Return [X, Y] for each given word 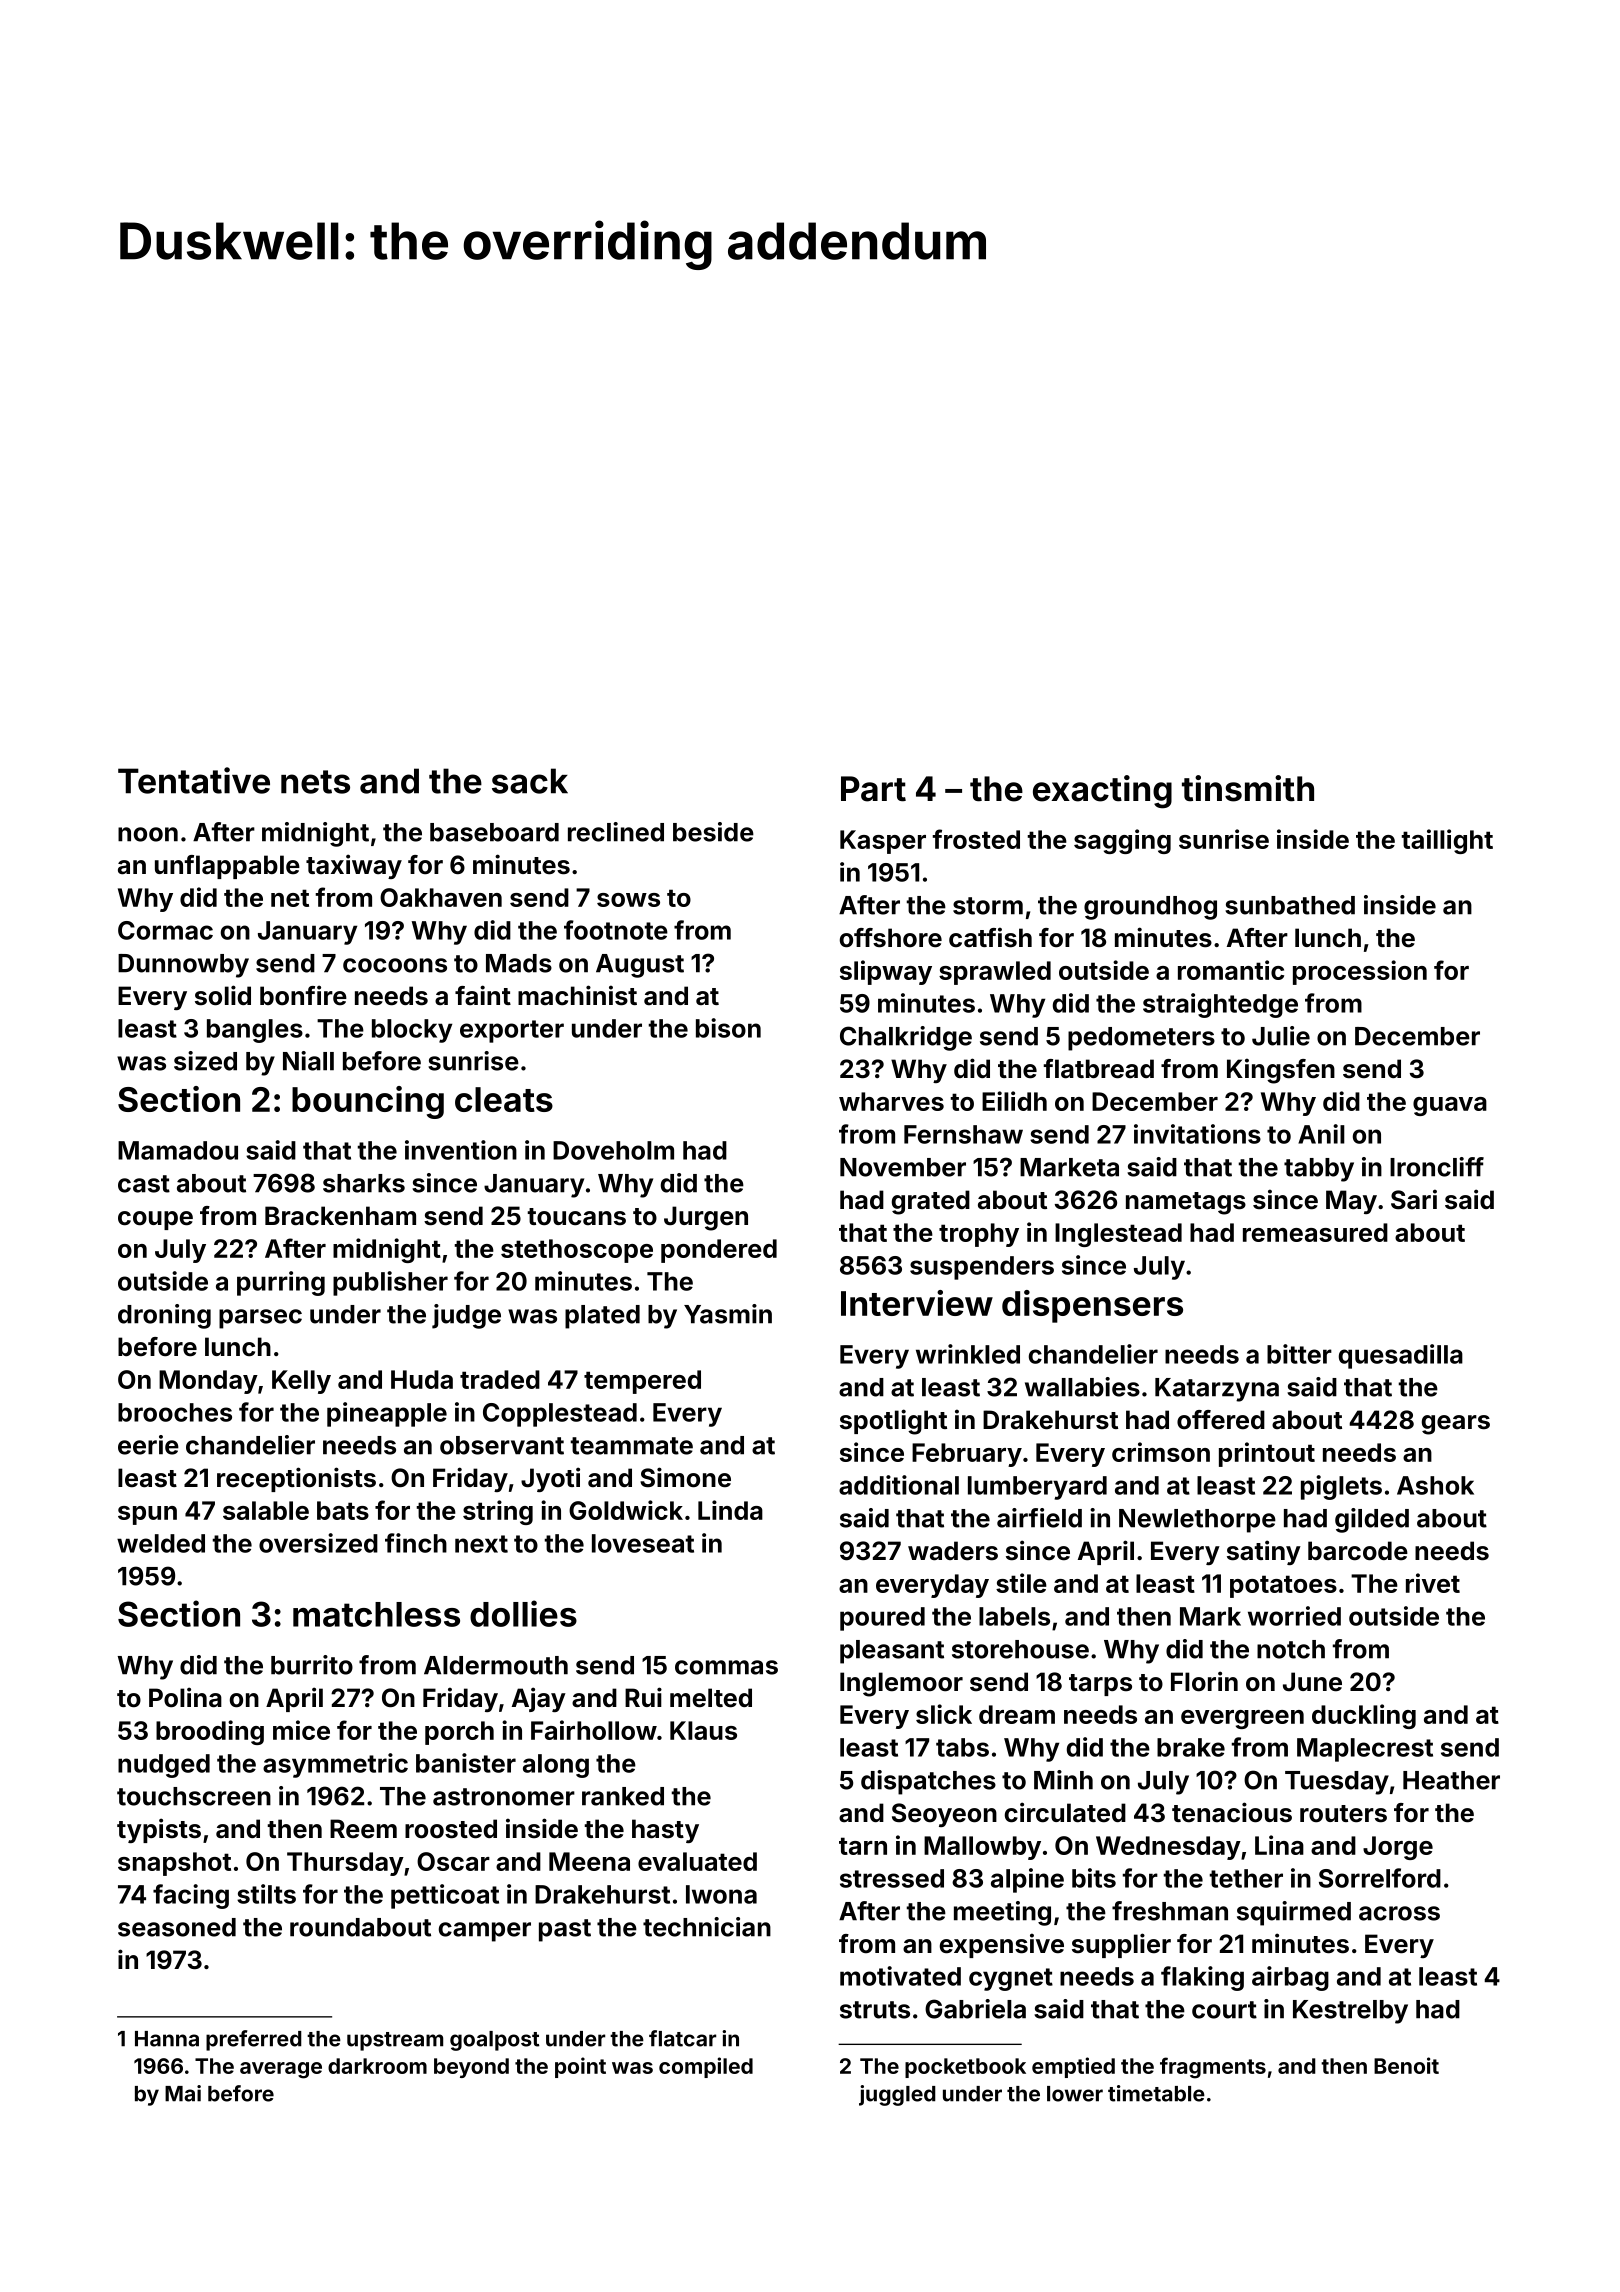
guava [1450, 1106]
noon [148, 834]
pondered [719, 1251]
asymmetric [335, 1765]
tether [1246, 1878]
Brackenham [340, 1216]
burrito [312, 1665]
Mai [183, 2093]
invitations [1197, 1134]
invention [461, 1150]
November [903, 1167]
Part [873, 789]
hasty [665, 1831]
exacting [1102, 792]
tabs [962, 1747]
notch [1291, 1649]
